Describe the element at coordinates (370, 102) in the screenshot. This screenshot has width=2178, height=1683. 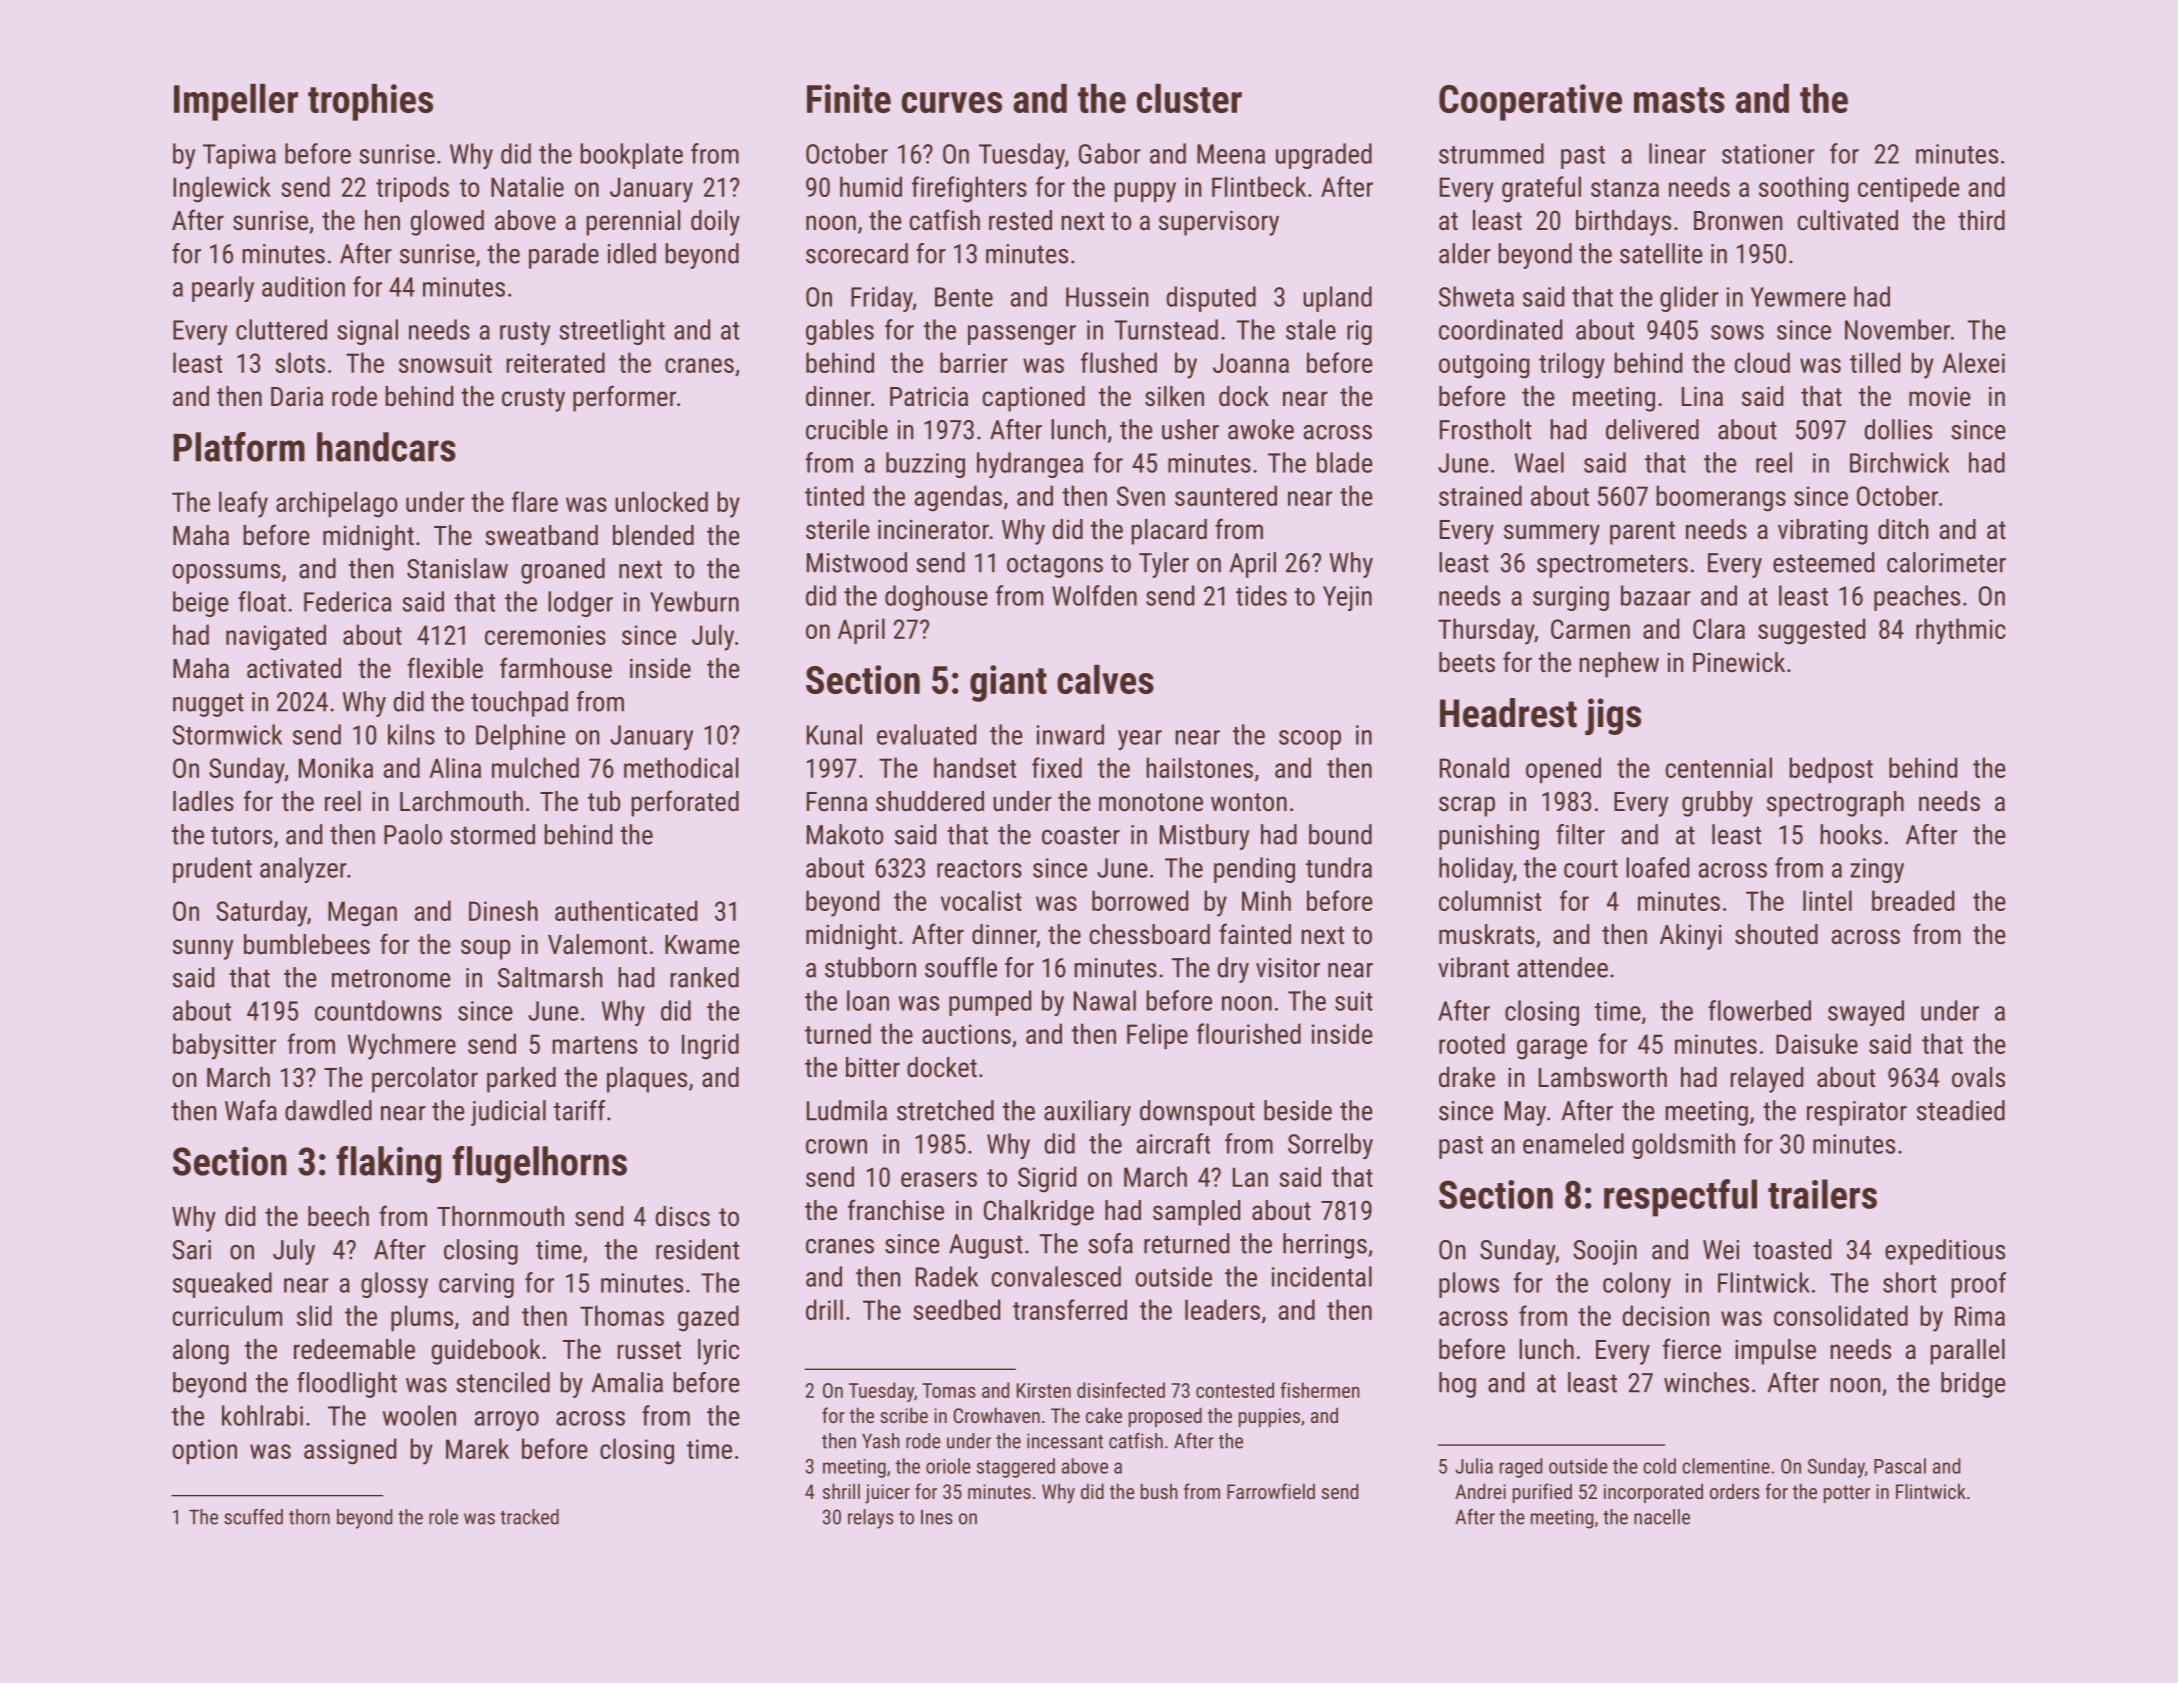
I see `trophies` at that location.
